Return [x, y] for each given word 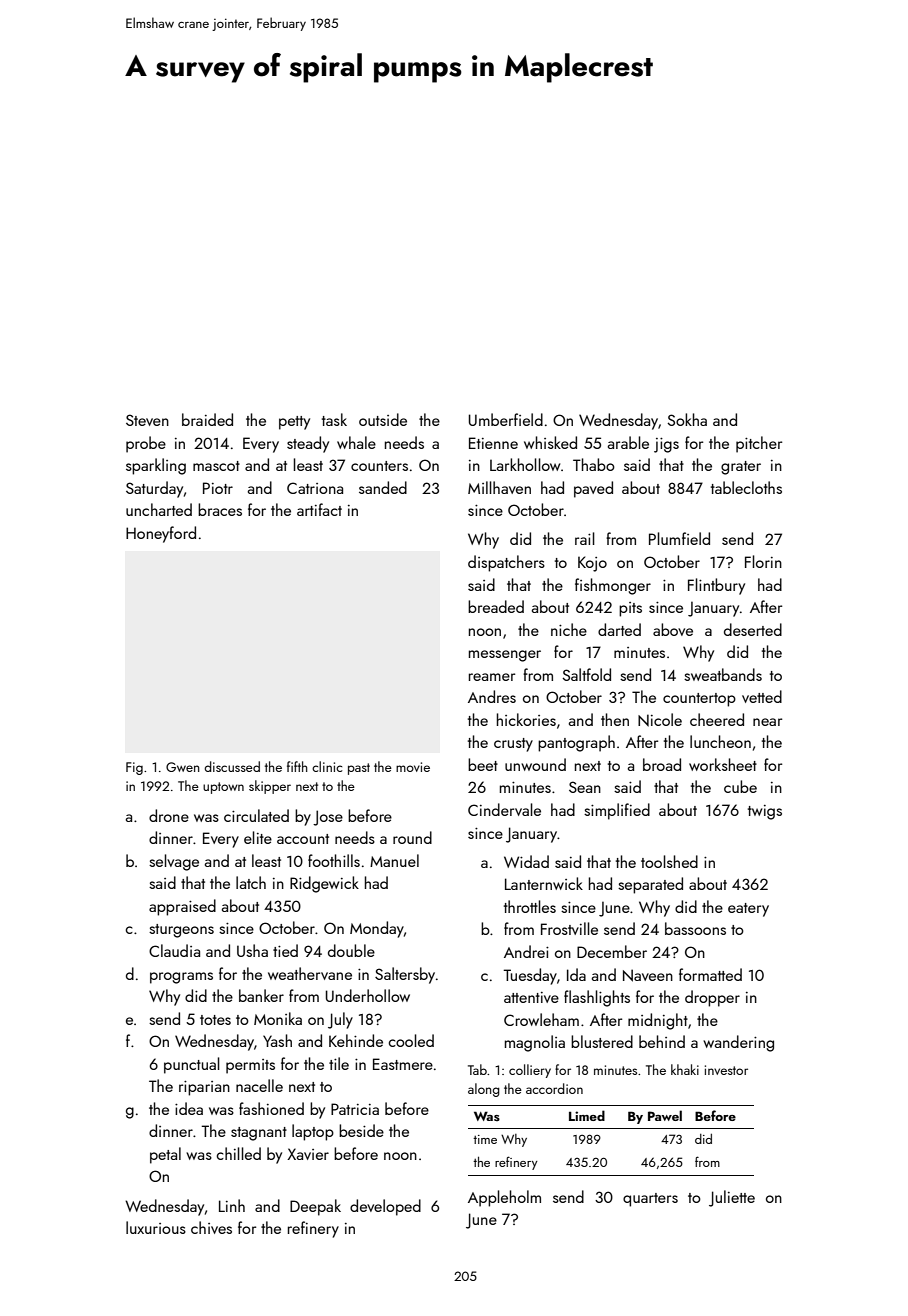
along [484, 1090]
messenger [505, 656]
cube [740, 786]
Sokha [687, 419]
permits [250, 1066]
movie [413, 767]
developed [385, 1207]
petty [294, 423]
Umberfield [506, 419]
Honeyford [161, 534]
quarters [650, 1200]
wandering [738, 1043]
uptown [223, 788]
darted [619, 629]
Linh [232, 1205]
